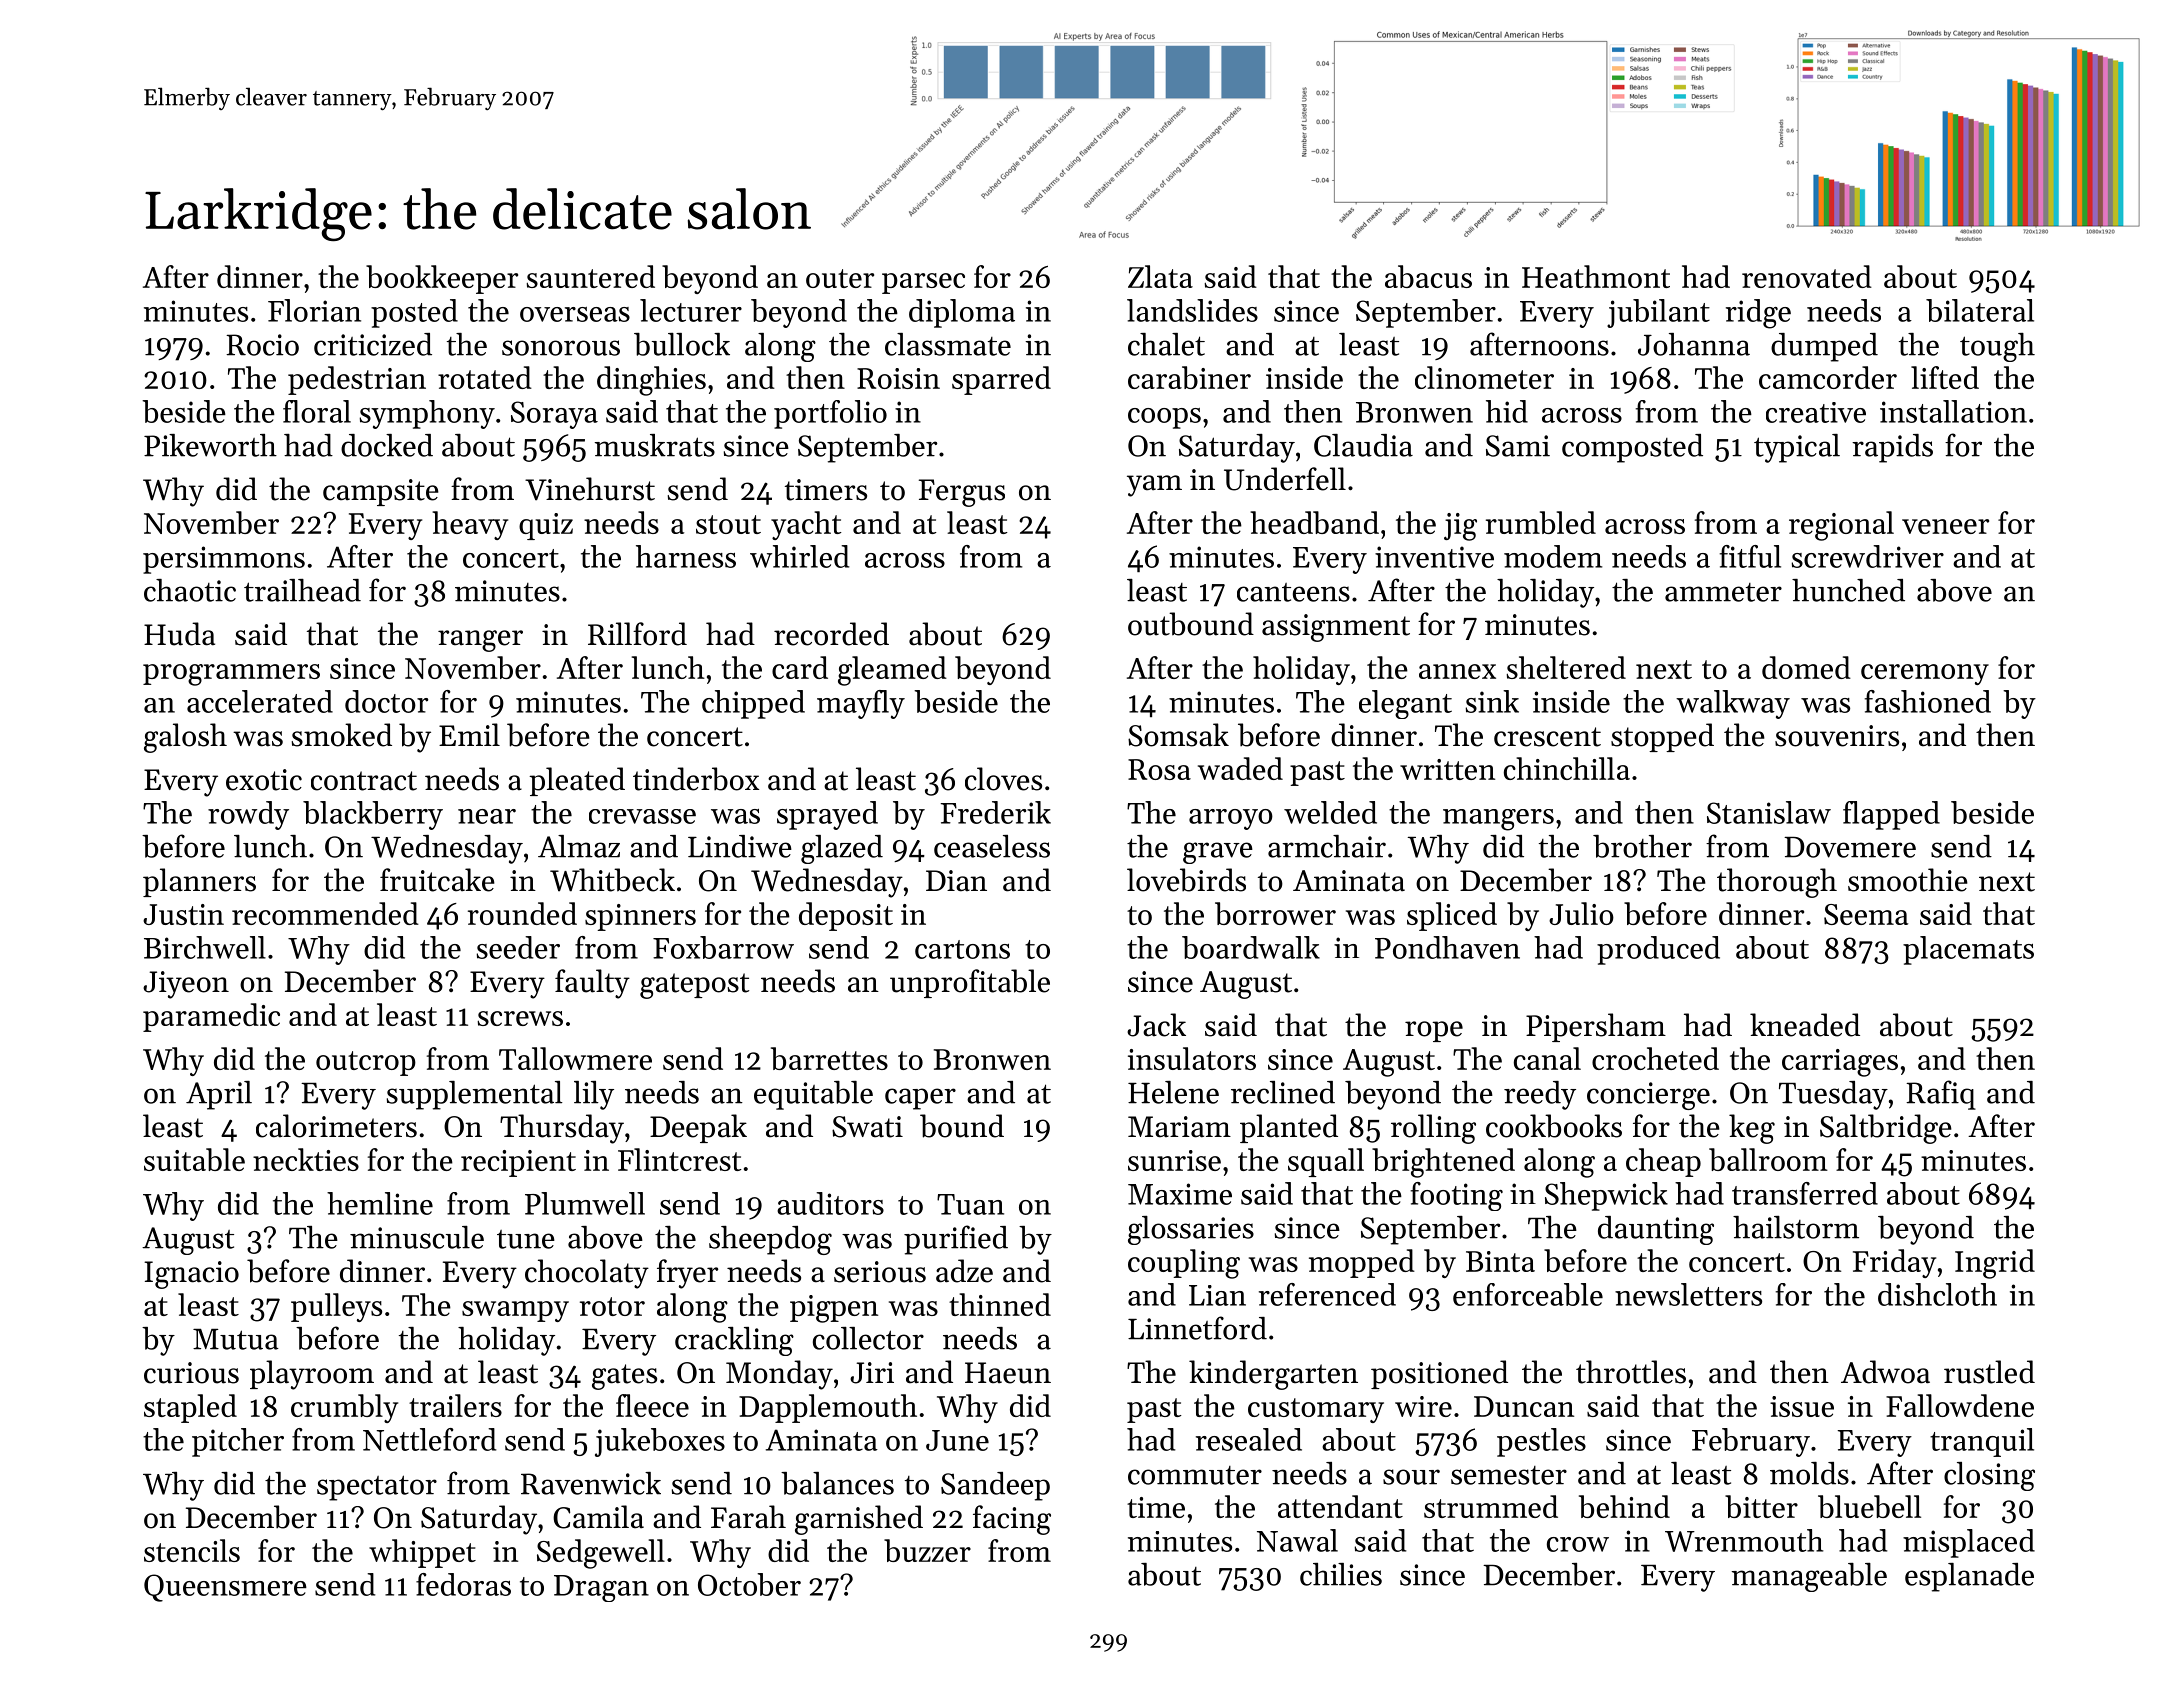  I want to click on outer, so click(840, 278).
